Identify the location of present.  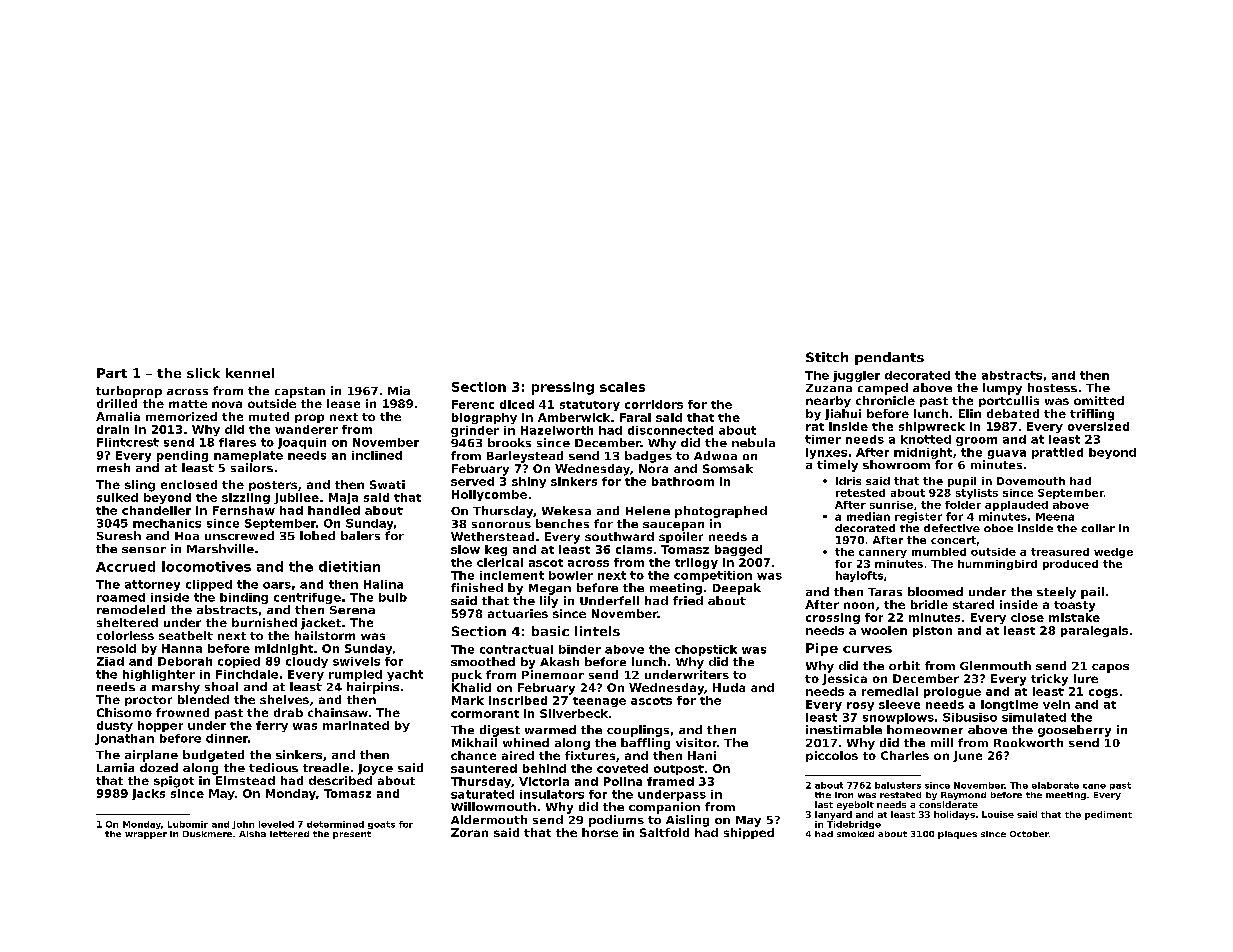
(352, 835).
